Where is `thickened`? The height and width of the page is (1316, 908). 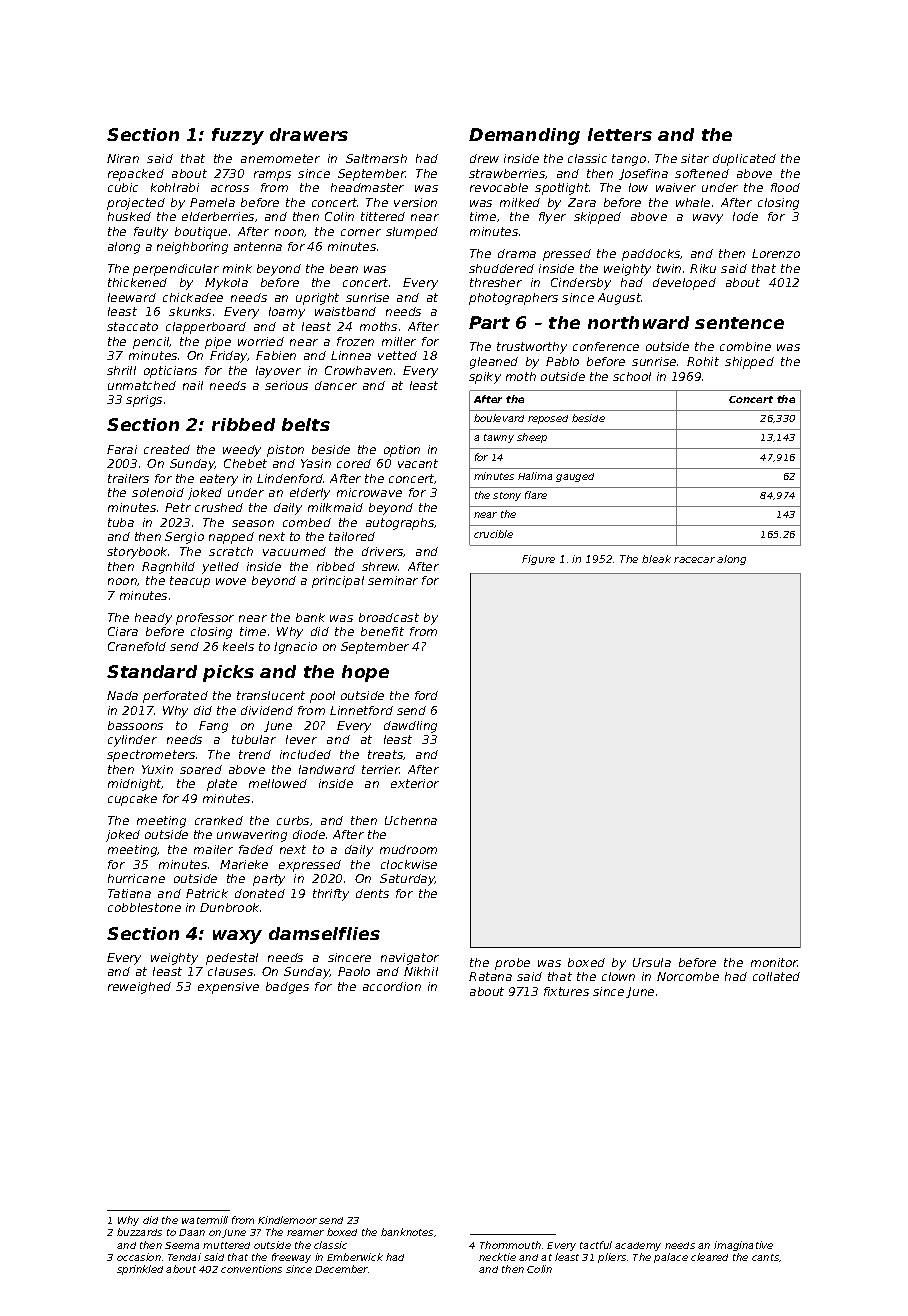
thickened is located at coordinates (137, 282).
